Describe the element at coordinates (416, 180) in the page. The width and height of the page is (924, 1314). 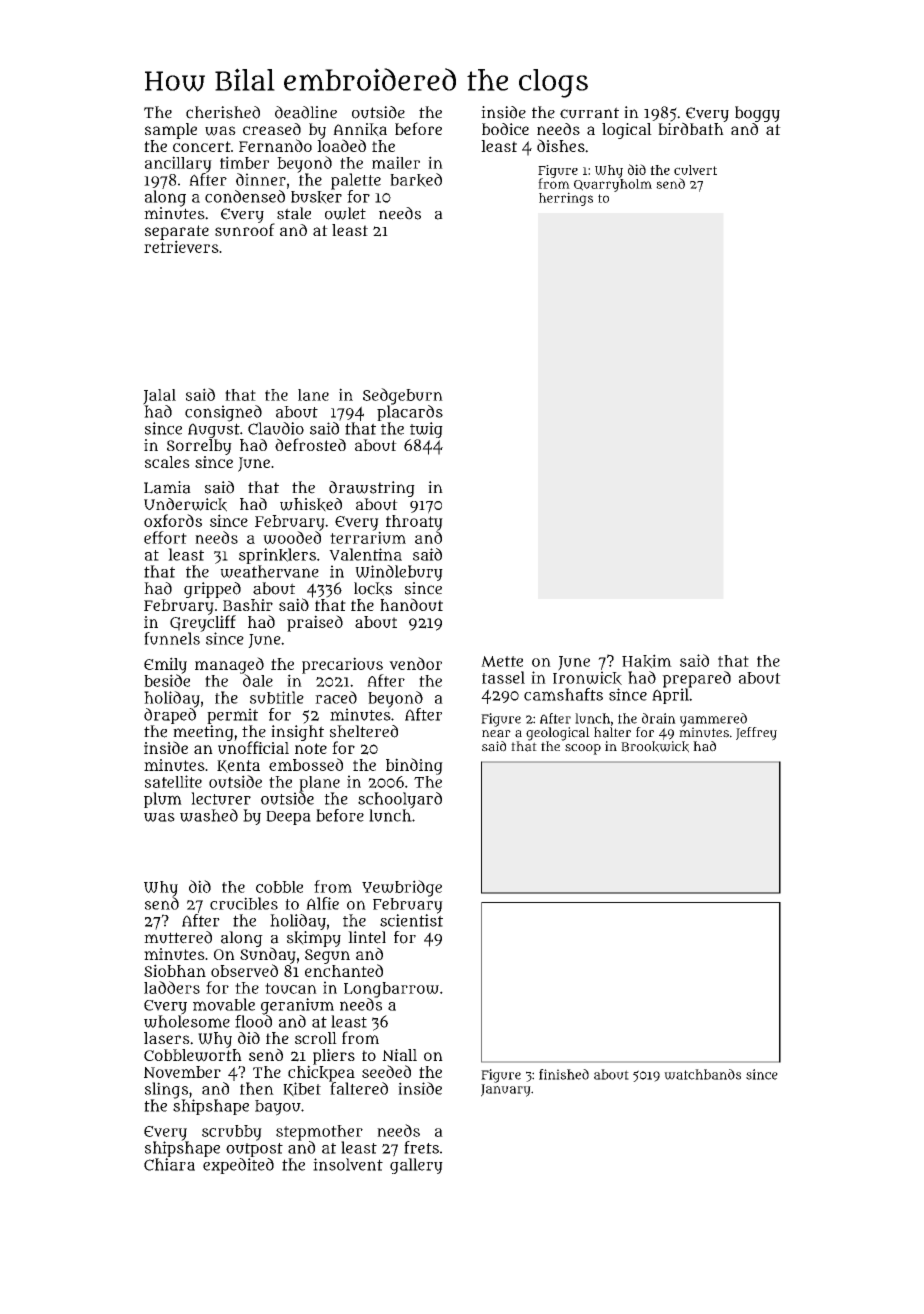
I see `barked` at that location.
